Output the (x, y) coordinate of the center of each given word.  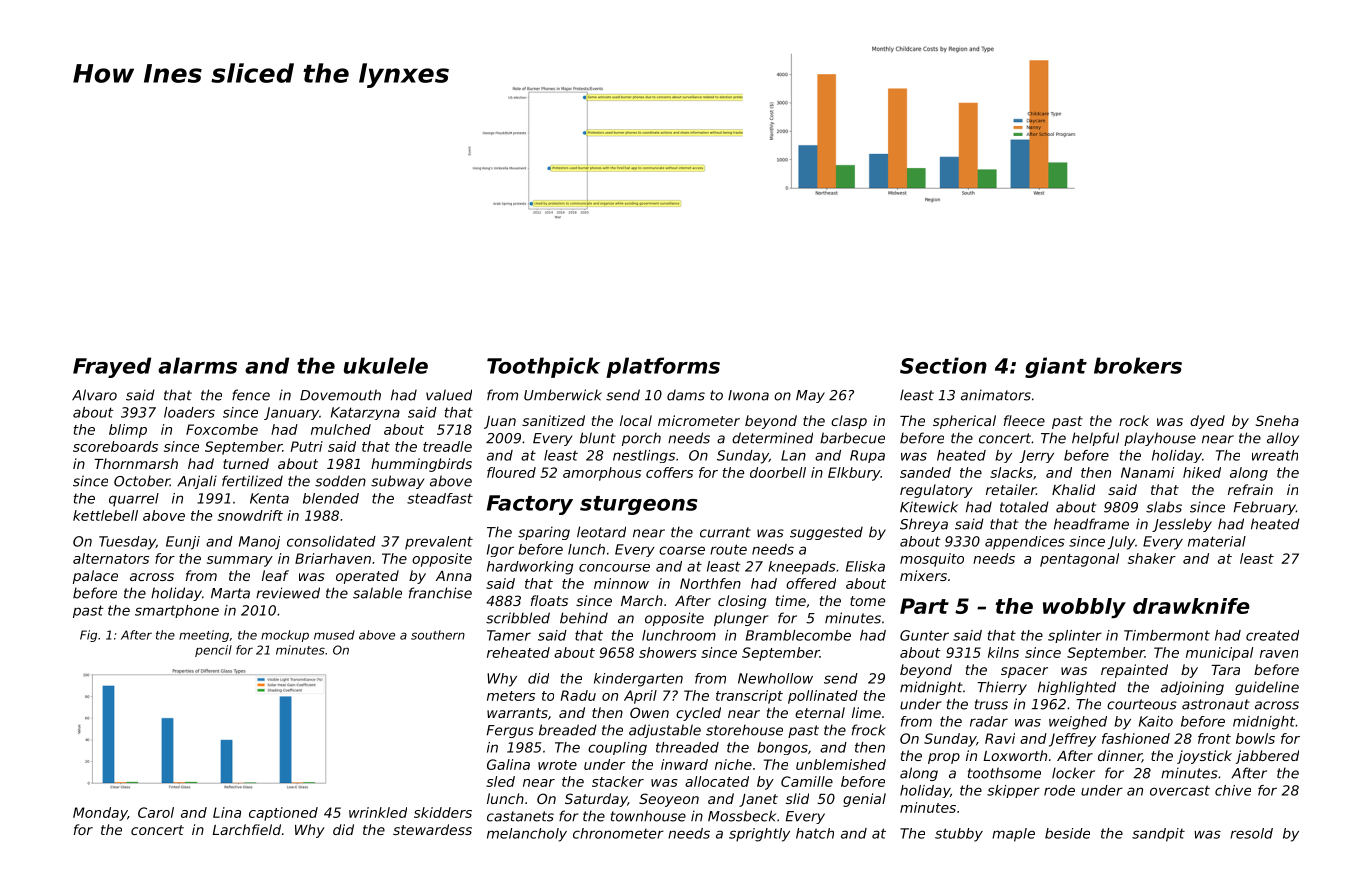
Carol (156, 812)
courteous (1142, 704)
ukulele (386, 365)
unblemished (841, 764)
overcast (1180, 790)
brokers (1138, 365)
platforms (663, 367)
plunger (741, 619)
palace (95, 577)
